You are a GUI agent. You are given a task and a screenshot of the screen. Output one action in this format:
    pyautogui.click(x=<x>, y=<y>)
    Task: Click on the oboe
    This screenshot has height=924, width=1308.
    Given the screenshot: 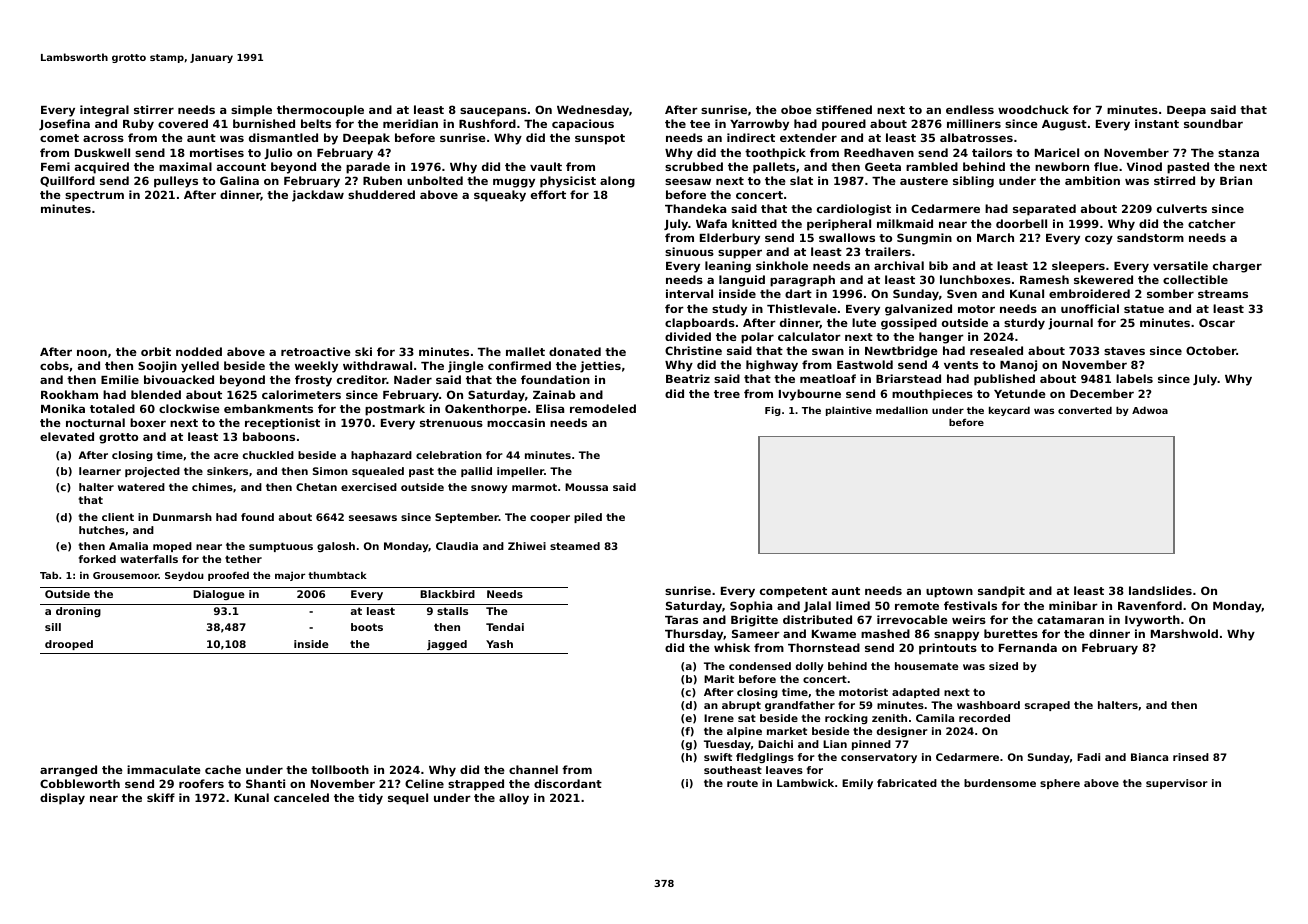 What is the action you would take?
    pyautogui.click(x=796, y=109)
